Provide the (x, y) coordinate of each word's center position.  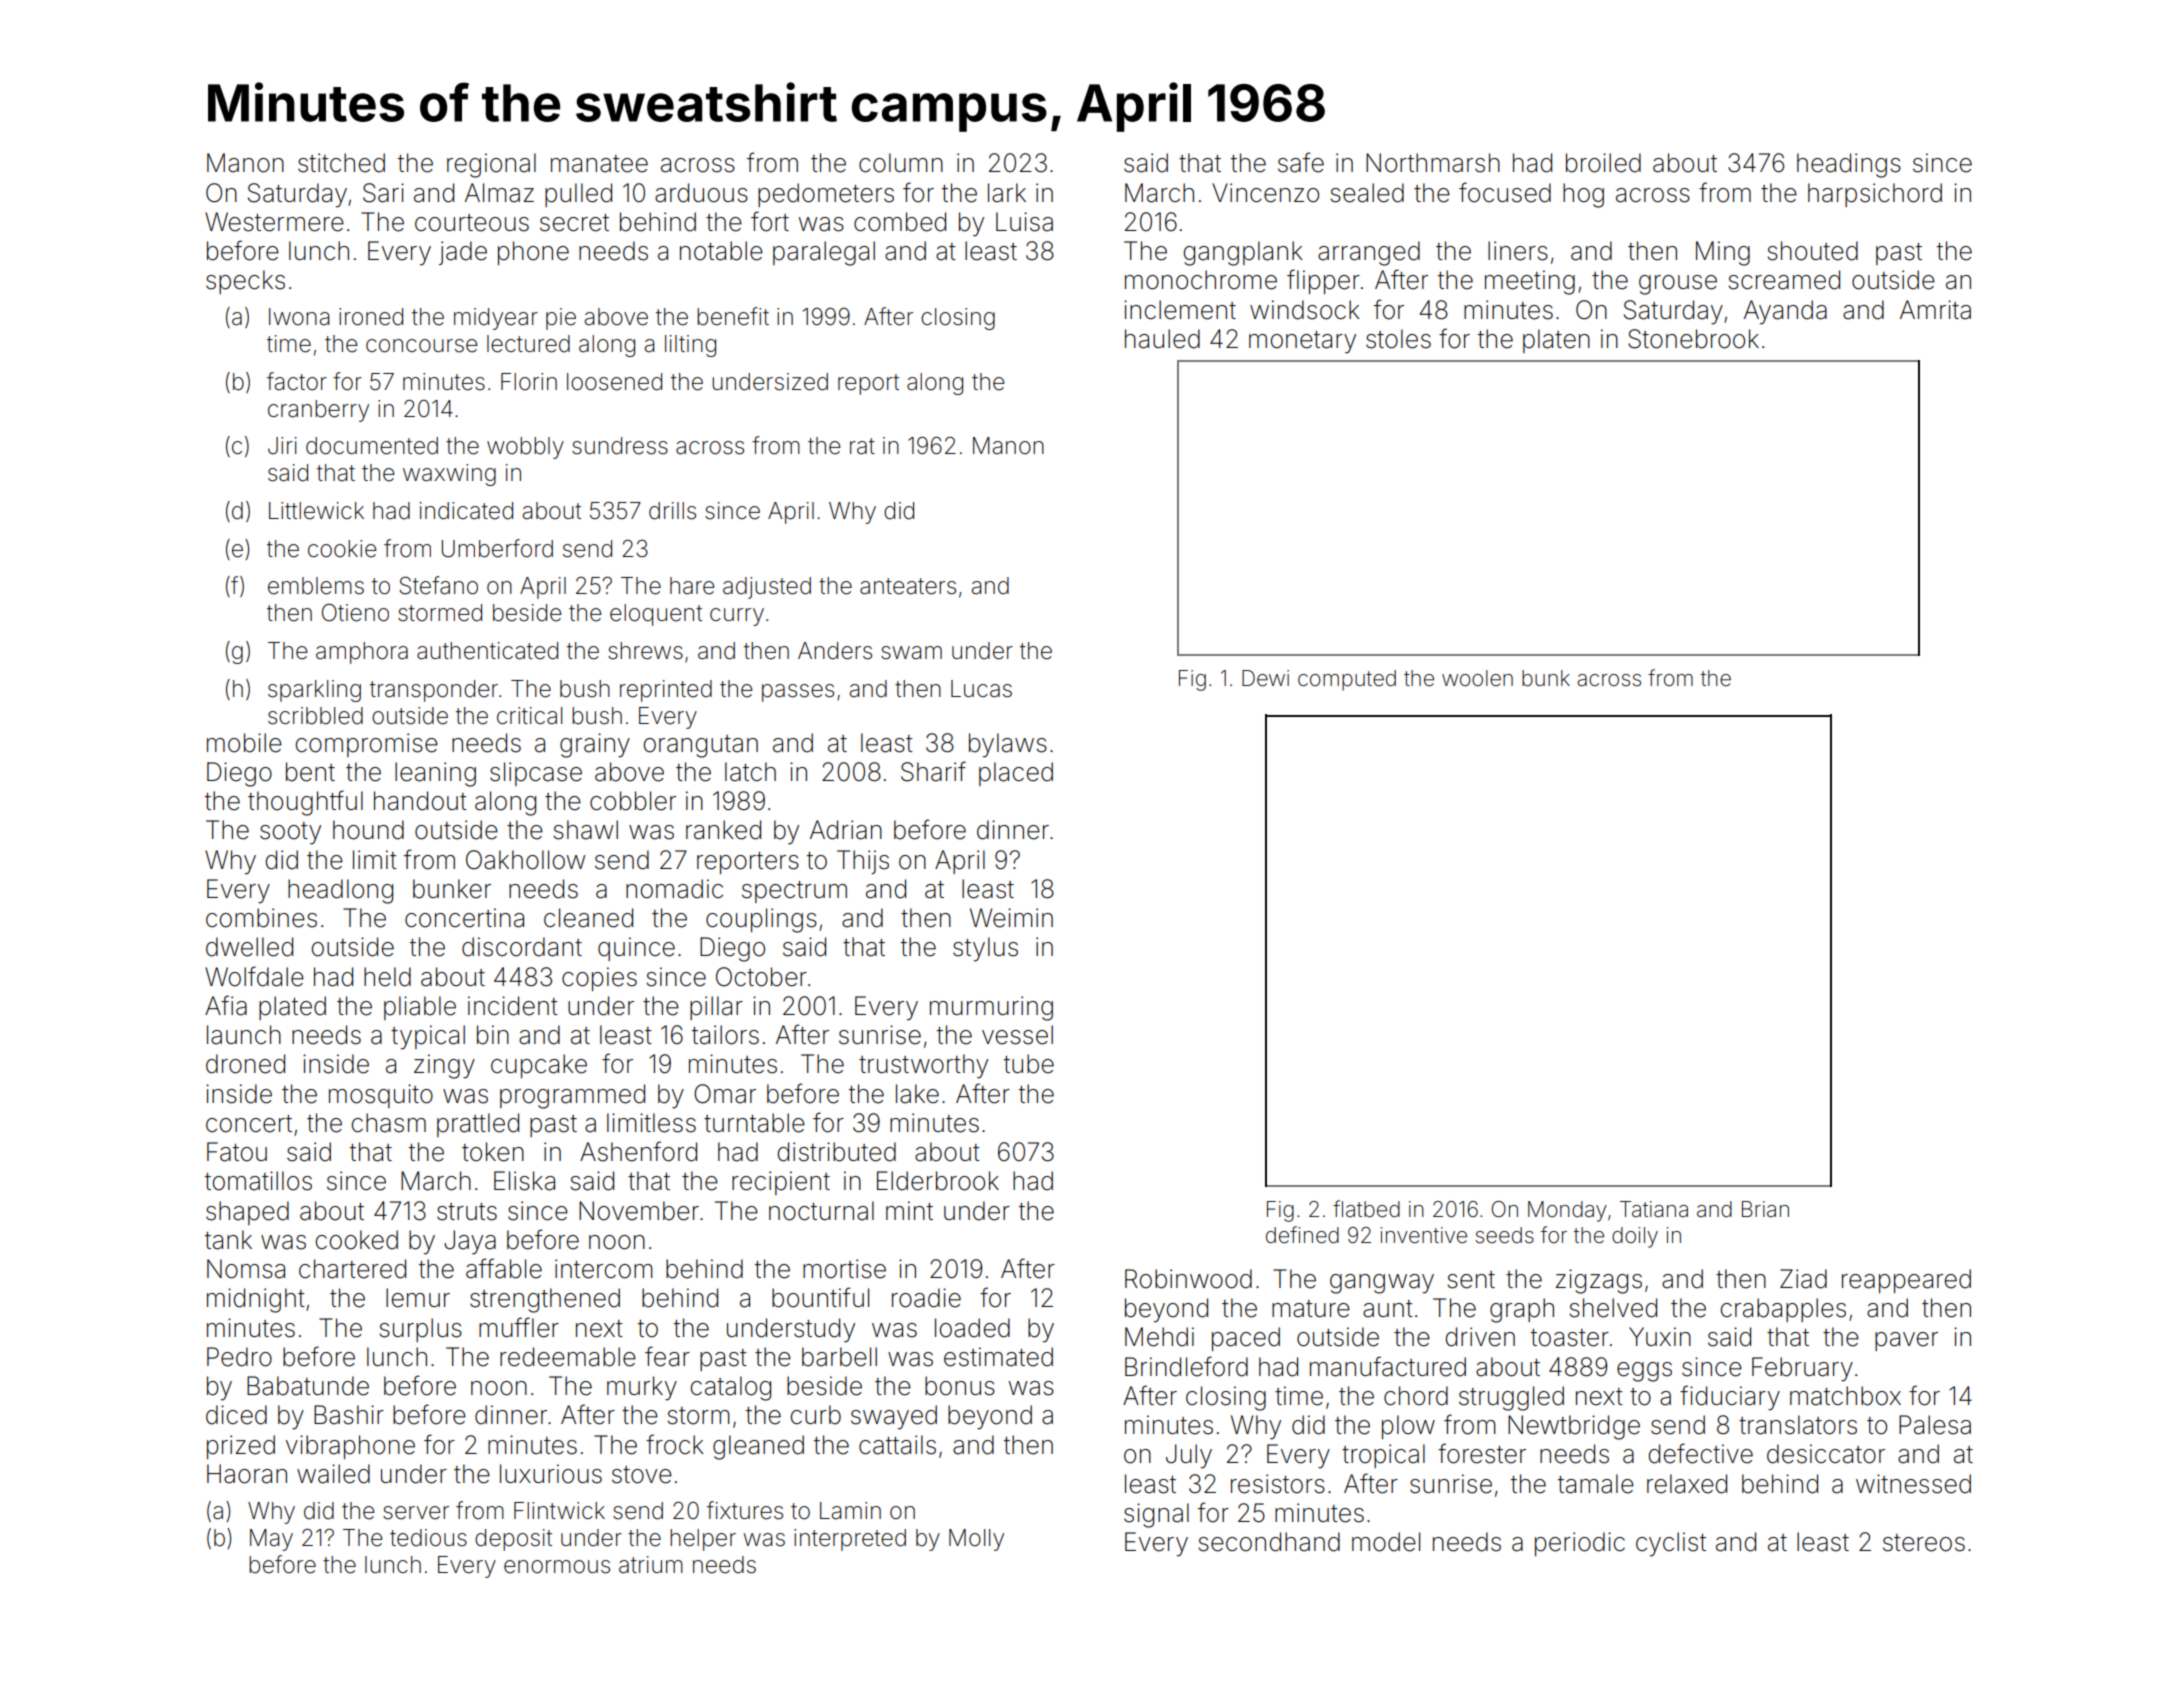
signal (1156, 1515)
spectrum (794, 892)
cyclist (1671, 1544)
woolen (1477, 678)
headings (1849, 165)
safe (1301, 162)
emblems (316, 586)
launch (244, 1035)
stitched (341, 163)
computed (1347, 680)
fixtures (745, 1510)
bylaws (1008, 745)
